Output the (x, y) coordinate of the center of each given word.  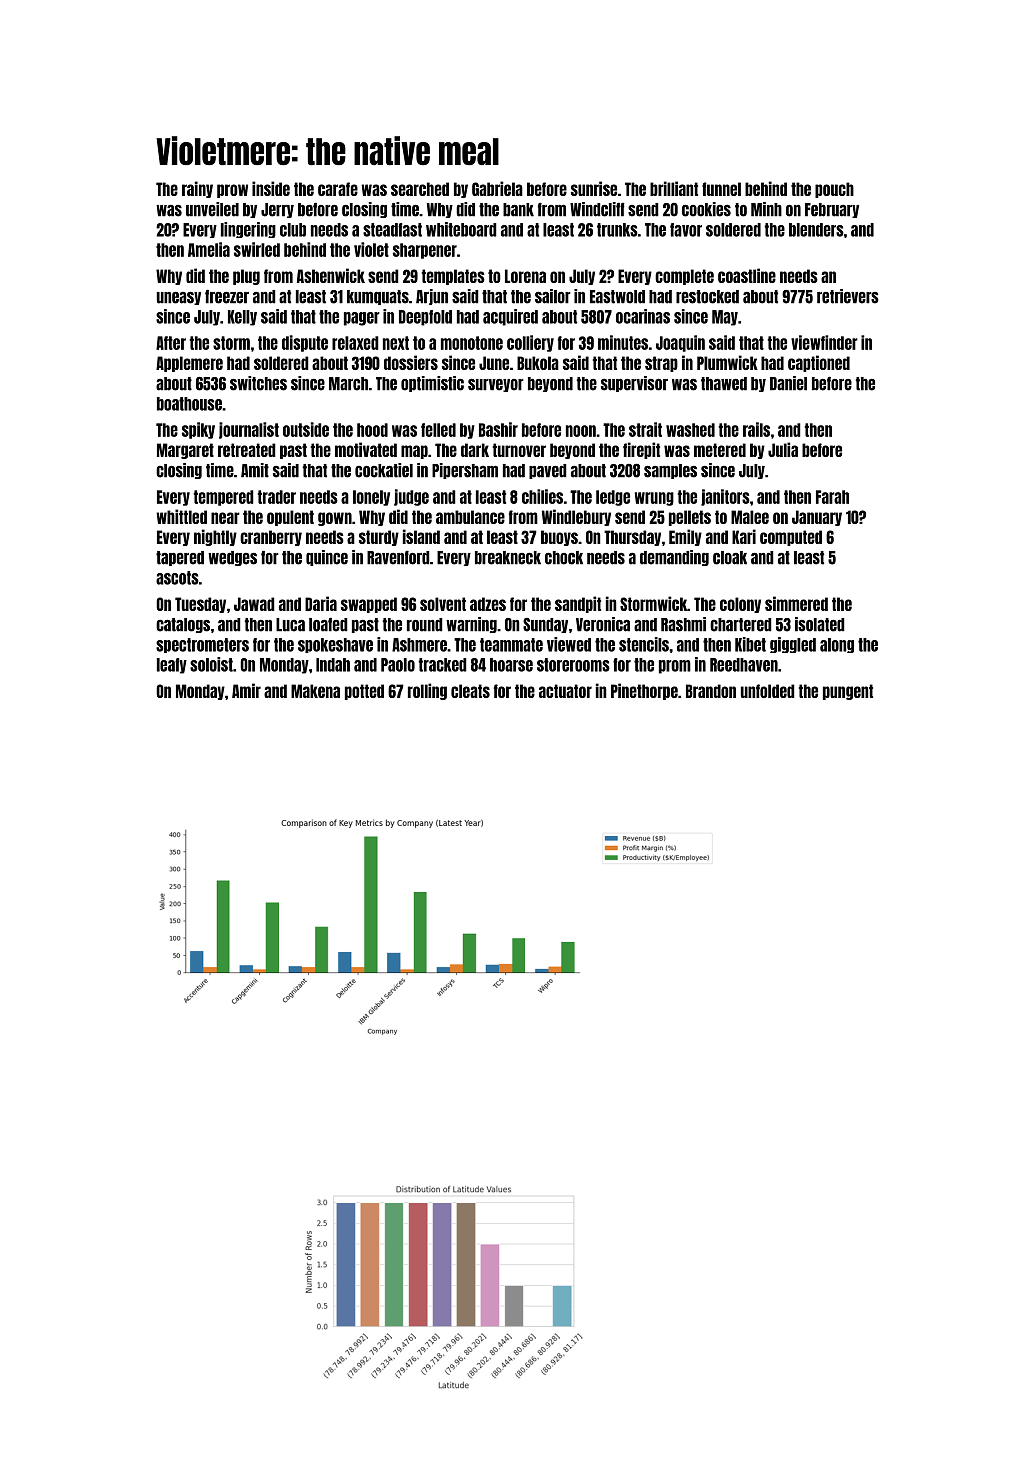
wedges (232, 558)
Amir (246, 690)
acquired (510, 317)
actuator (565, 691)
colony (740, 605)
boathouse (189, 404)
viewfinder (824, 342)
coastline (747, 275)
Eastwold (617, 297)
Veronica (603, 624)
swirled (257, 249)
